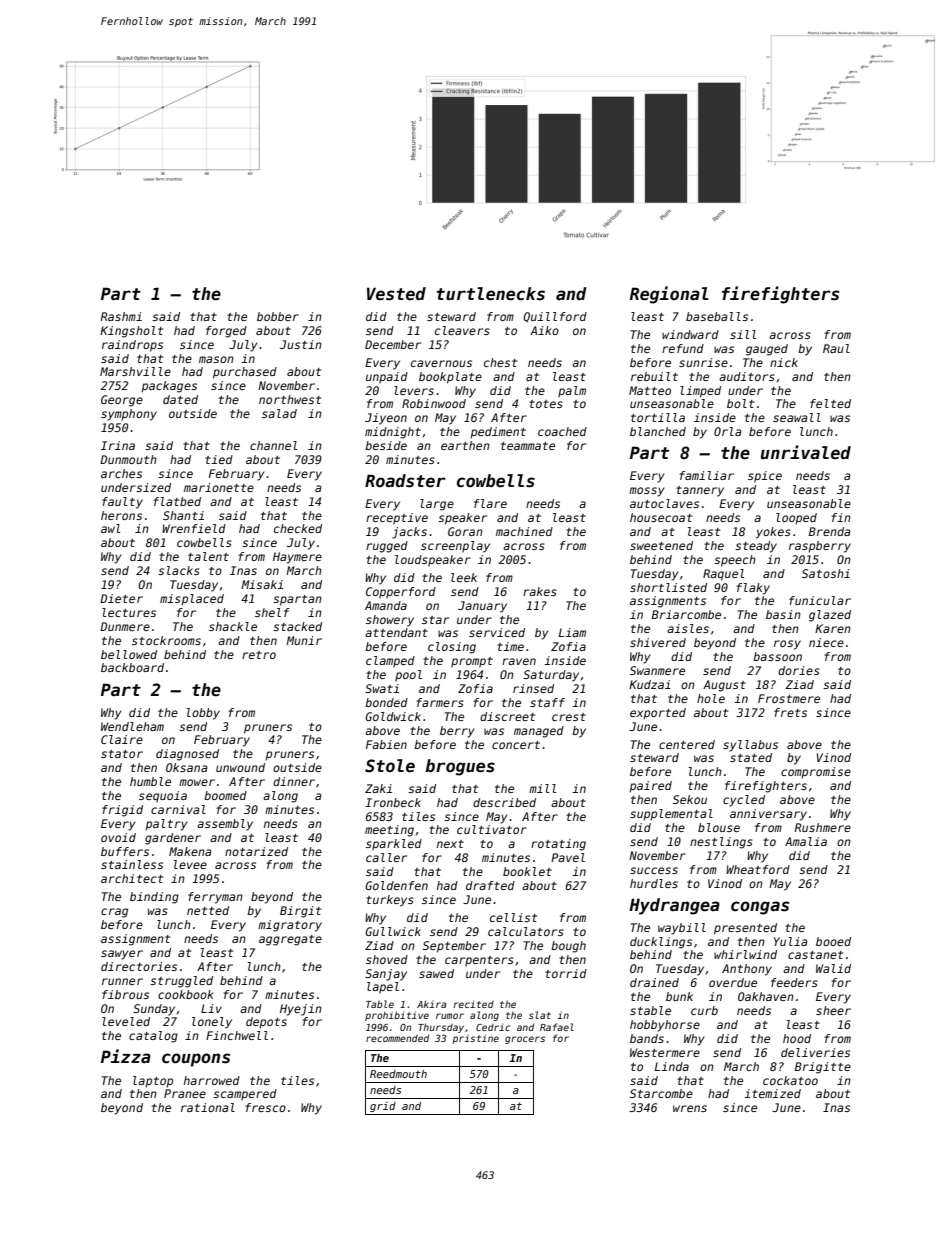 The image size is (952, 1233). What do you see at coordinates (806, 841) in the screenshot?
I see `Amalia` at bounding box center [806, 841].
